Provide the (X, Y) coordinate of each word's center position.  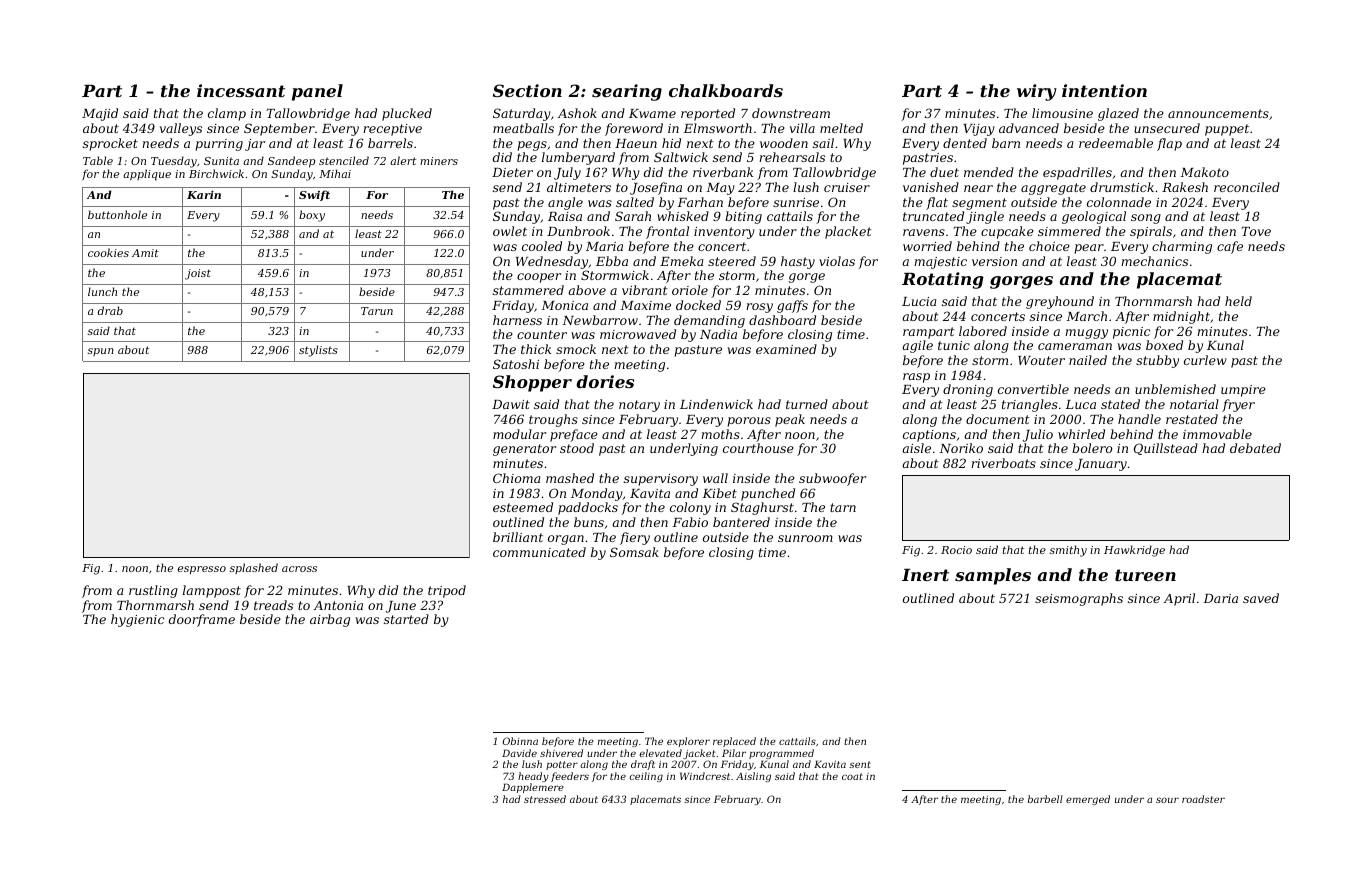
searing (627, 92)
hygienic (137, 620)
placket (848, 232)
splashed (254, 568)
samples (993, 576)
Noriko (961, 448)
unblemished (1175, 389)
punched (768, 494)
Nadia (718, 334)
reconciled (1247, 187)
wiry (1037, 92)
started (406, 619)
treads (273, 605)
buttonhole (117, 214)
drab (110, 310)
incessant (241, 90)
